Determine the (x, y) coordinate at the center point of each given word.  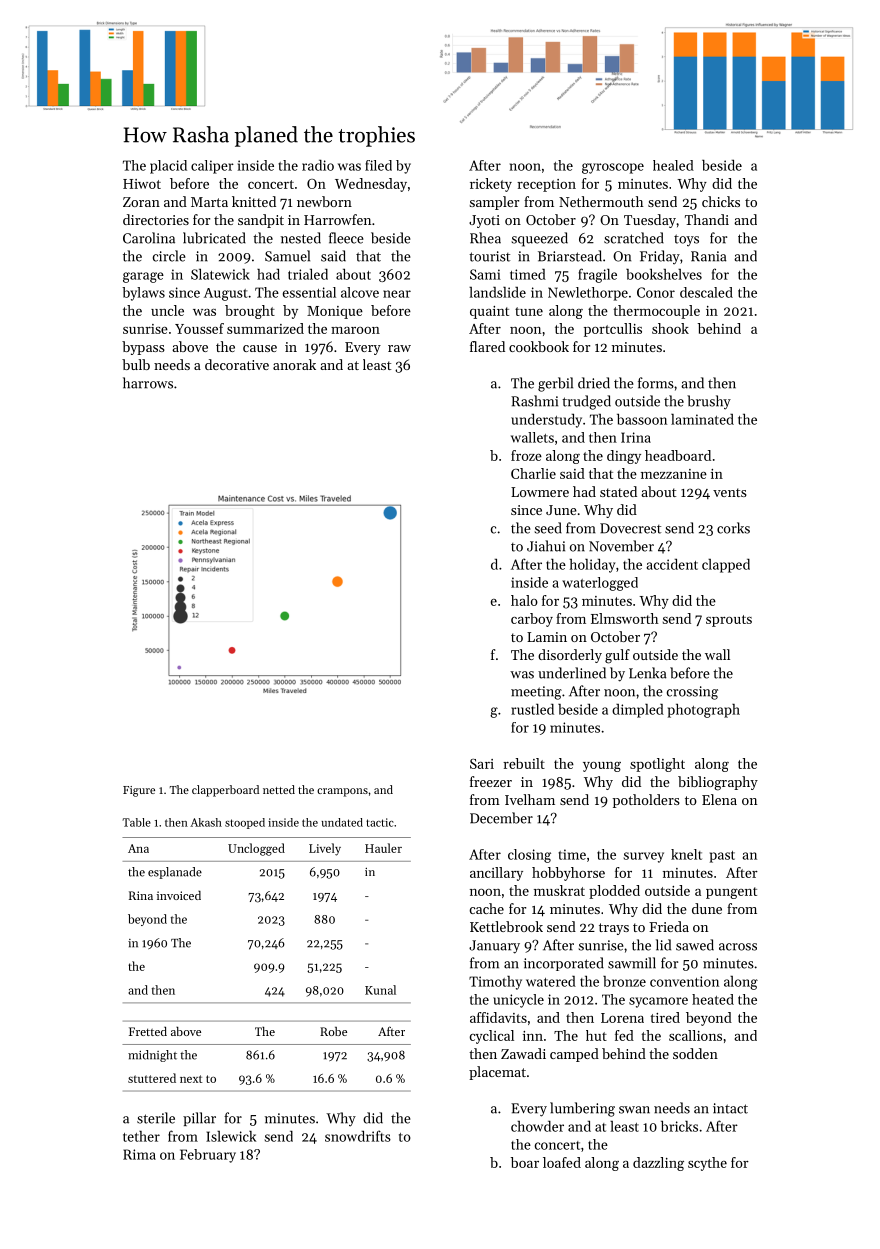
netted (279, 789)
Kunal (380, 990)
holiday (592, 565)
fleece (346, 238)
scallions (695, 1035)
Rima (139, 1154)
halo (524, 600)
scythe (707, 1164)
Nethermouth (601, 201)
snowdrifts (358, 1136)
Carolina (149, 238)
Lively (325, 849)
